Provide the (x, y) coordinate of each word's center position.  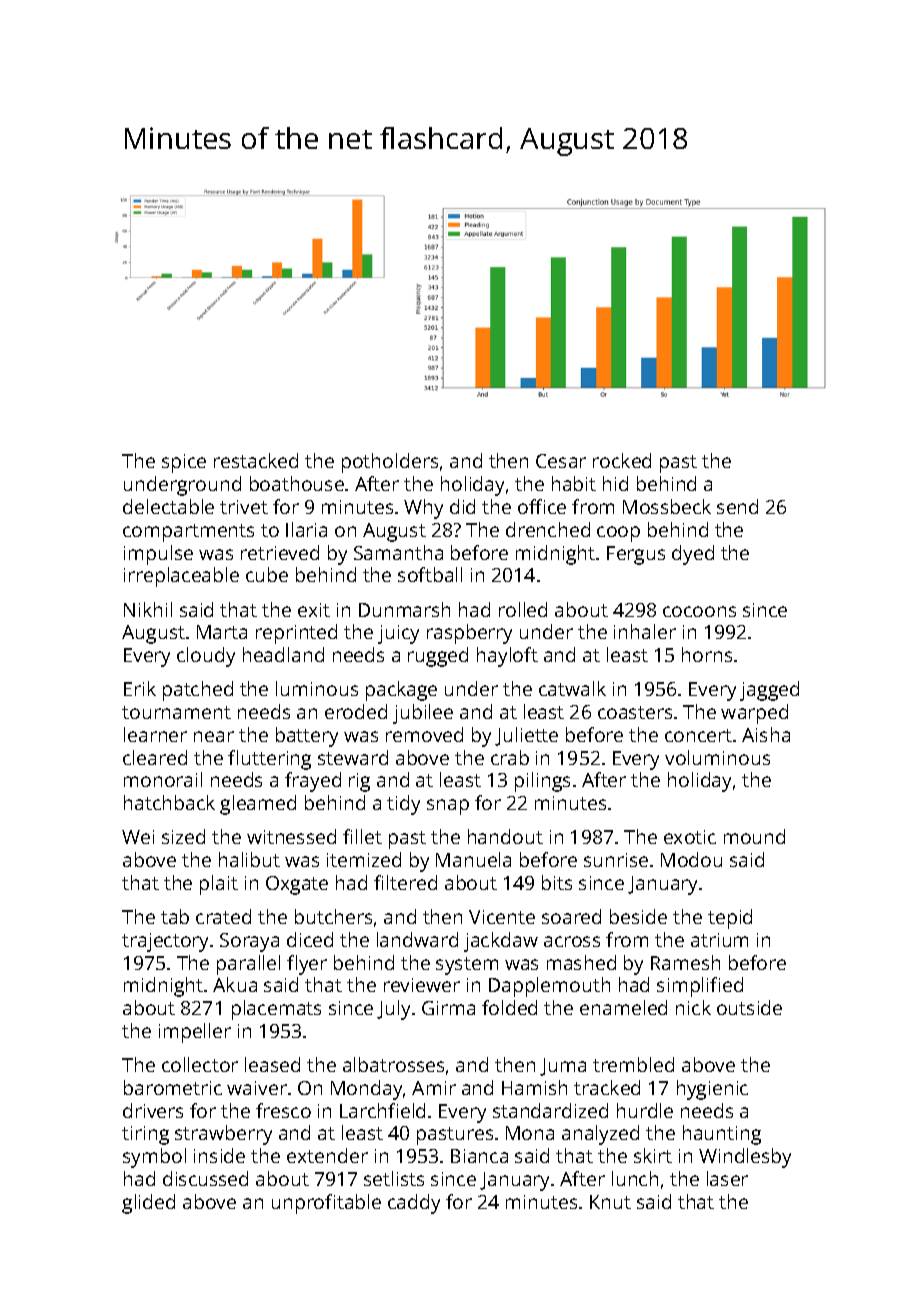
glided (148, 1204)
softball (430, 574)
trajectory (165, 942)
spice (184, 463)
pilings (542, 782)
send (737, 506)
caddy (414, 1204)
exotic (690, 837)
